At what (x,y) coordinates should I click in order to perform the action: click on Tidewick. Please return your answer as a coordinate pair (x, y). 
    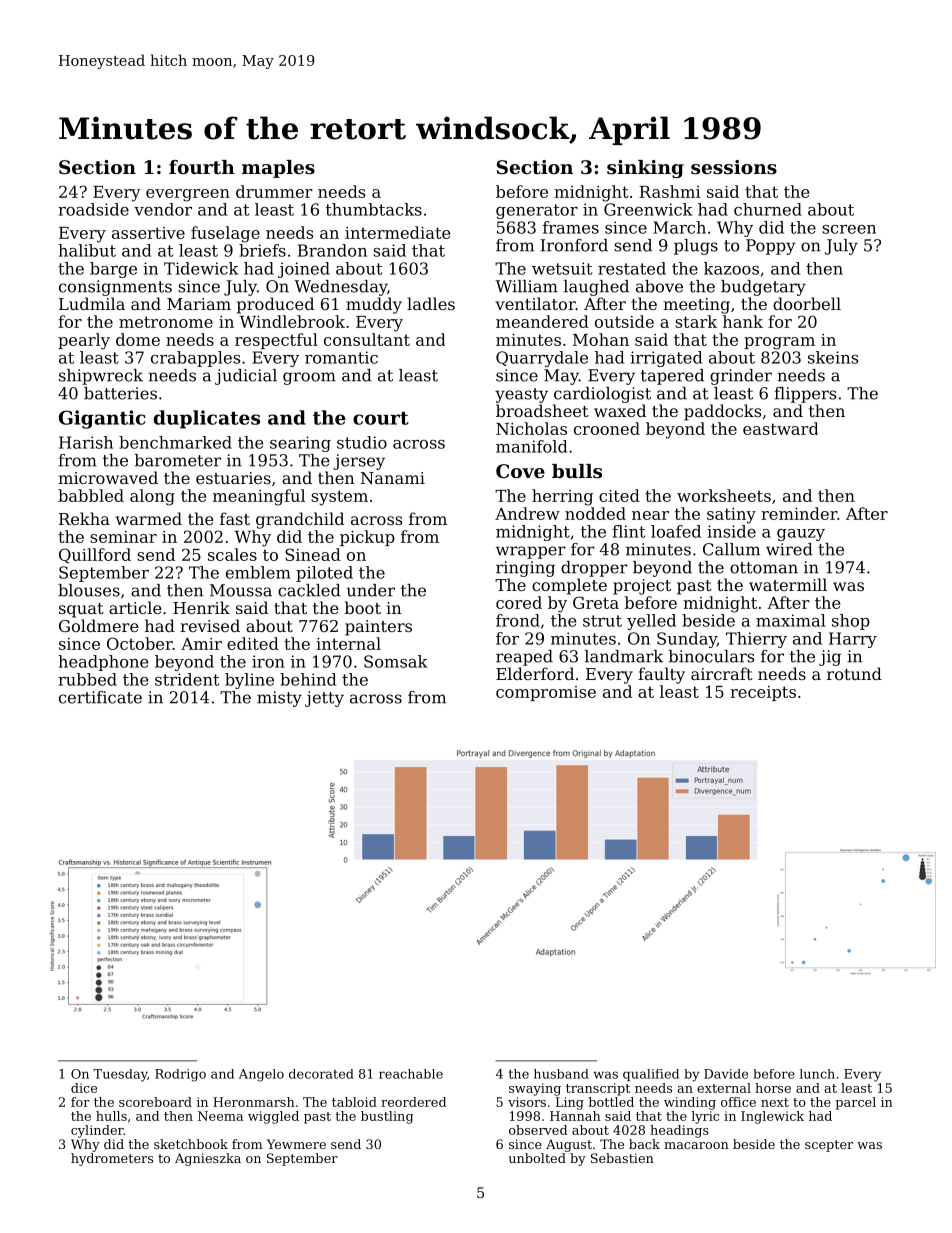
    Looking at the image, I should click on (201, 268).
